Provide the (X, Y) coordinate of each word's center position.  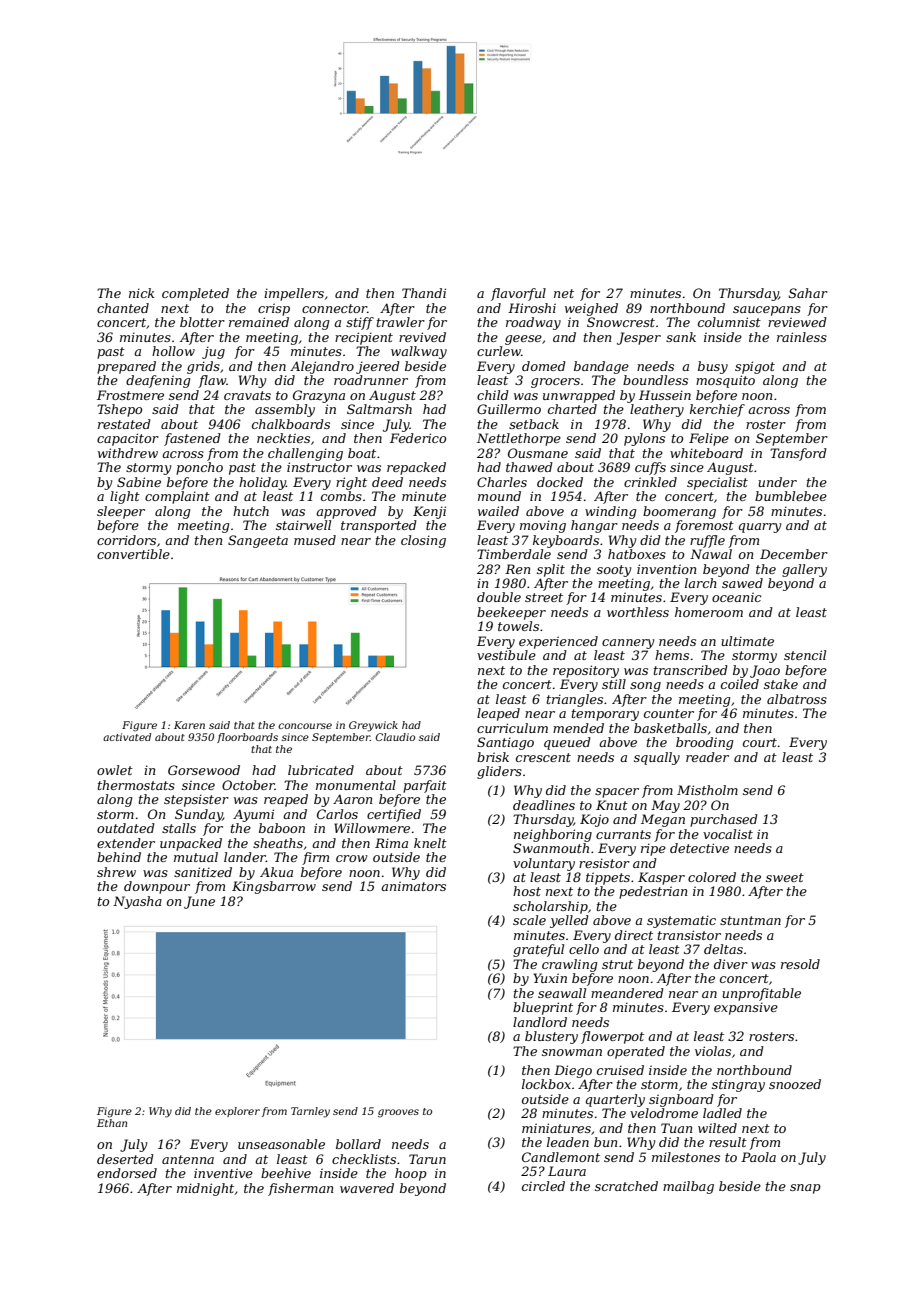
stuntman (750, 920)
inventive (223, 1173)
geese (523, 340)
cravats (247, 395)
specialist (717, 483)
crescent (543, 757)
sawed (742, 583)
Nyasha (137, 902)
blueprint (543, 1008)
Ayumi (253, 815)
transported (379, 526)
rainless (802, 337)
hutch (251, 511)
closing (423, 541)
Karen (189, 725)
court (760, 742)
